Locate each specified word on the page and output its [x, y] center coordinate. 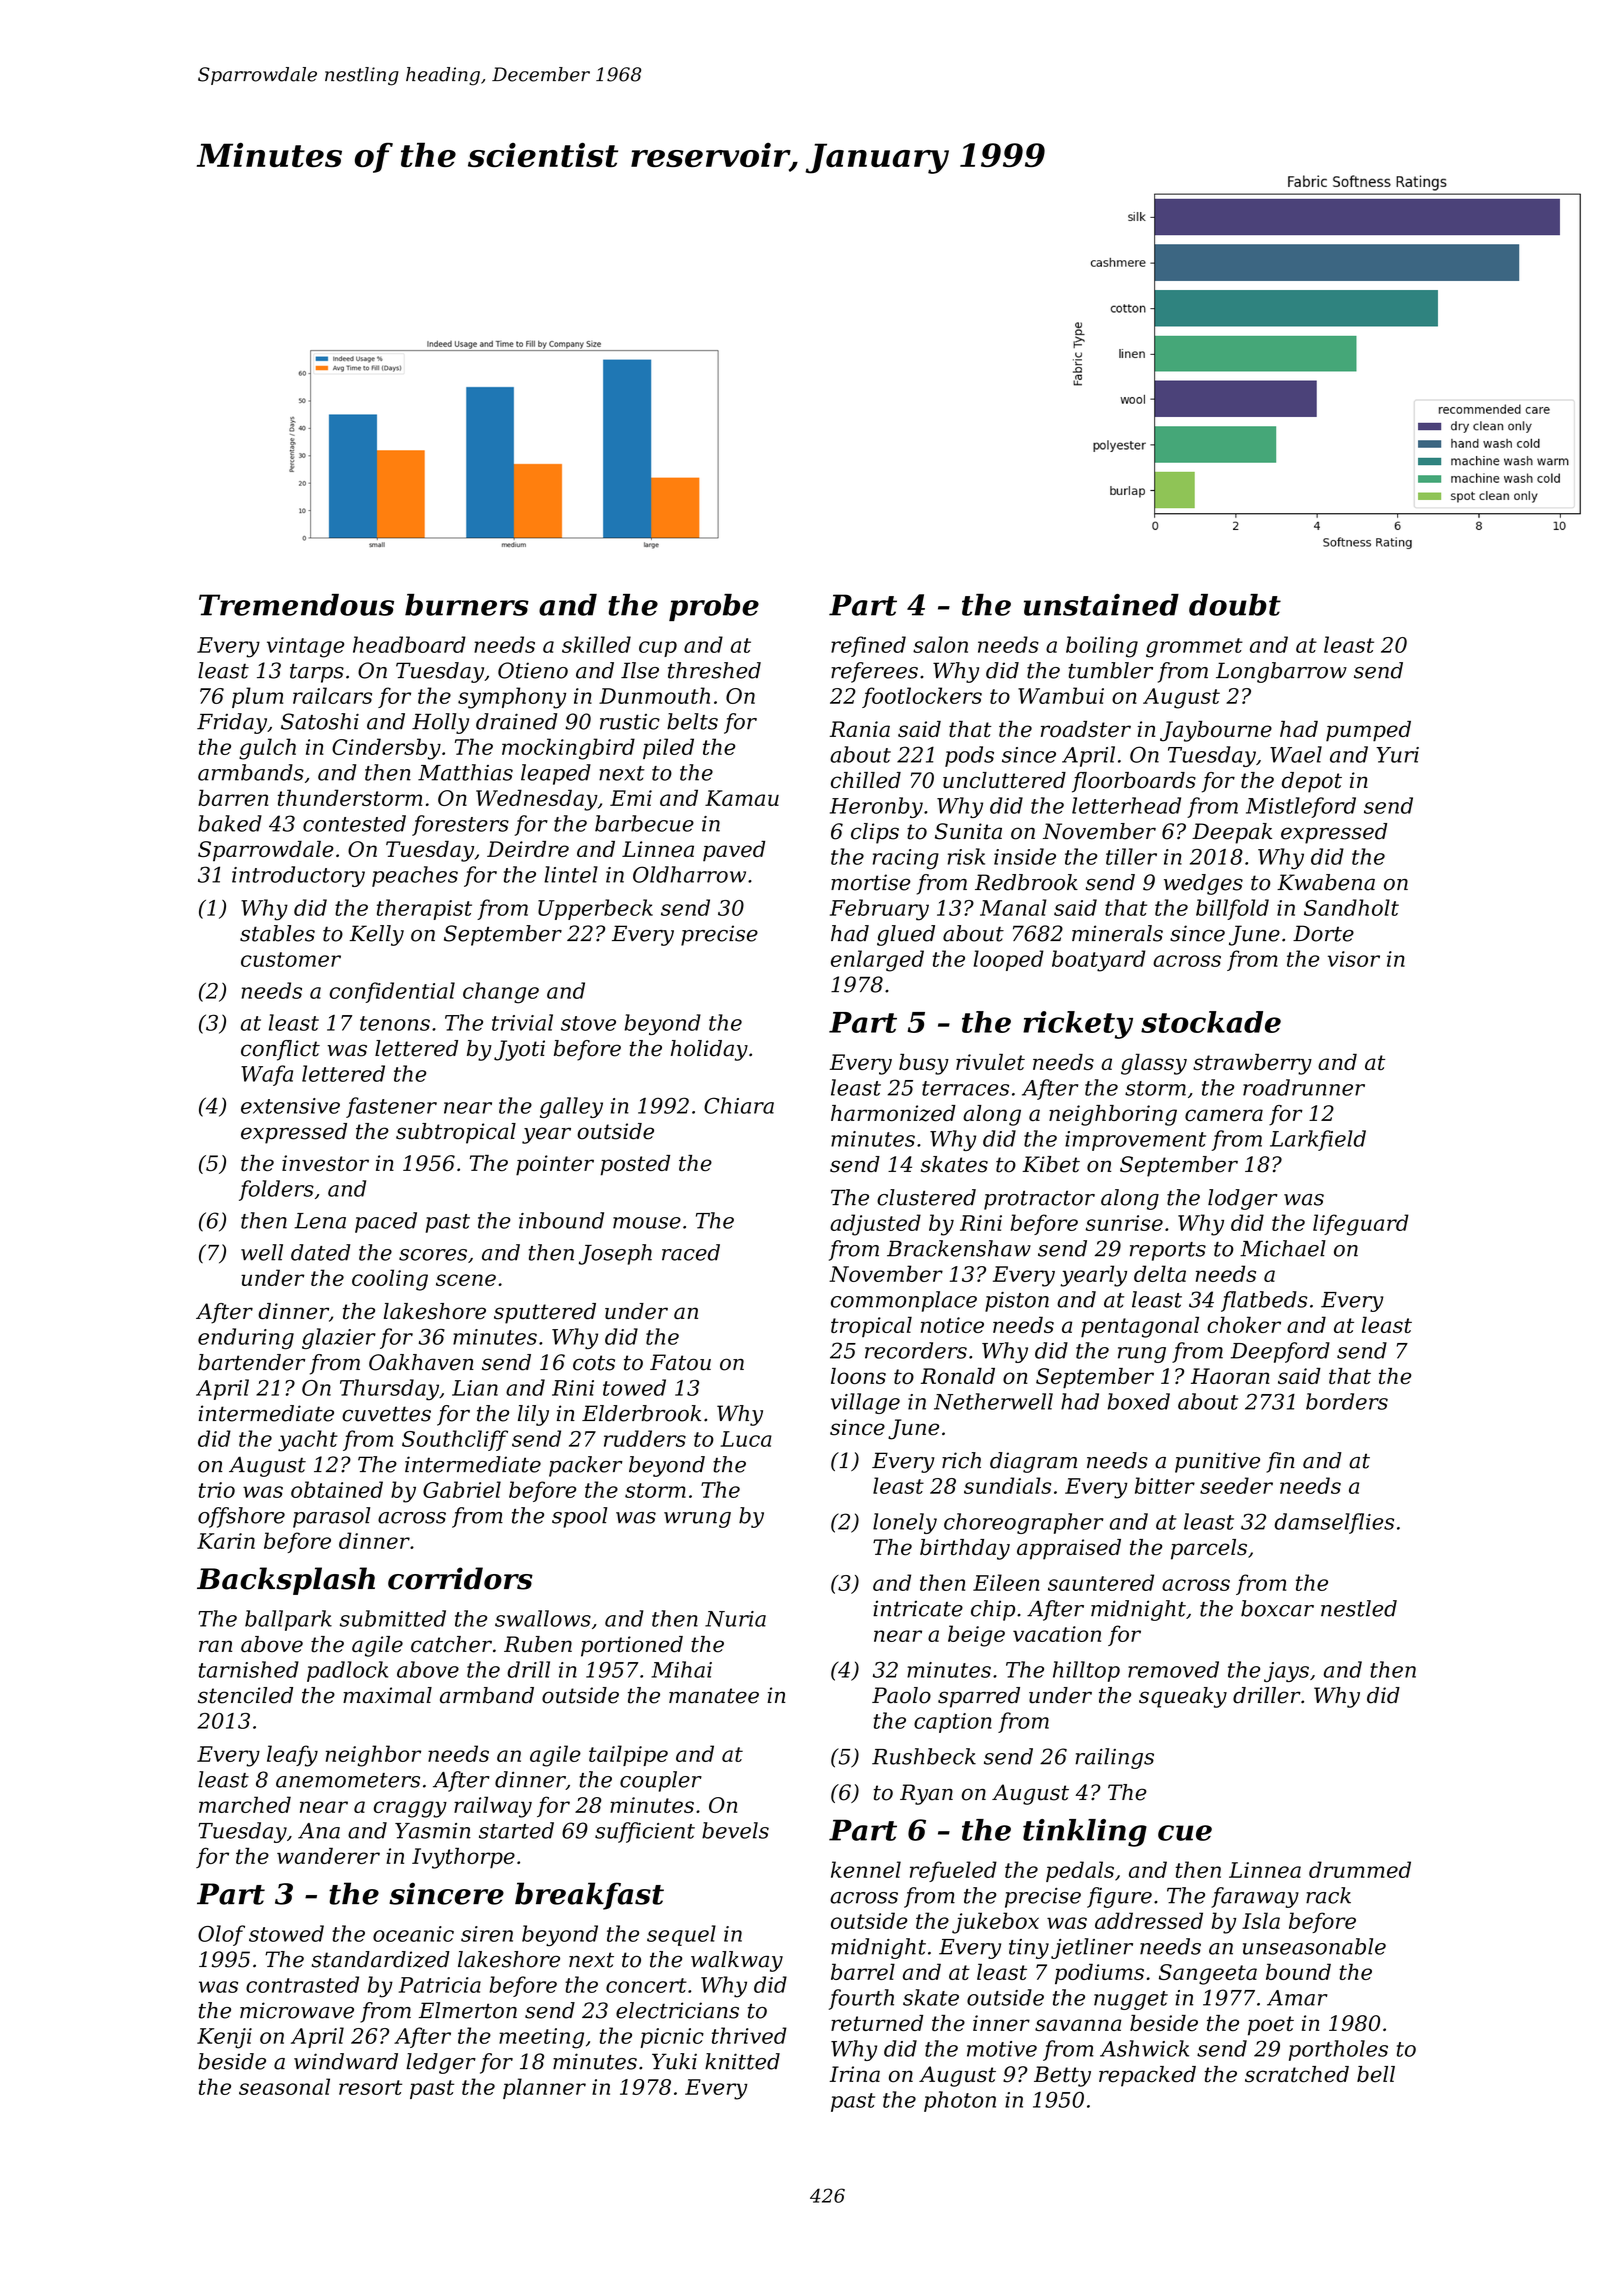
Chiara [739, 1105]
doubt [1235, 605]
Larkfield [1318, 1140]
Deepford [1280, 1352]
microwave [297, 2010]
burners [467, 605]
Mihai [681, 1669]
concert [646, 1985]
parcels [1209, 1549]
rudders [645, 1438]
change [501, 993]
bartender [251, 1362]
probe [714, 607]
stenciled [245, 1695]
